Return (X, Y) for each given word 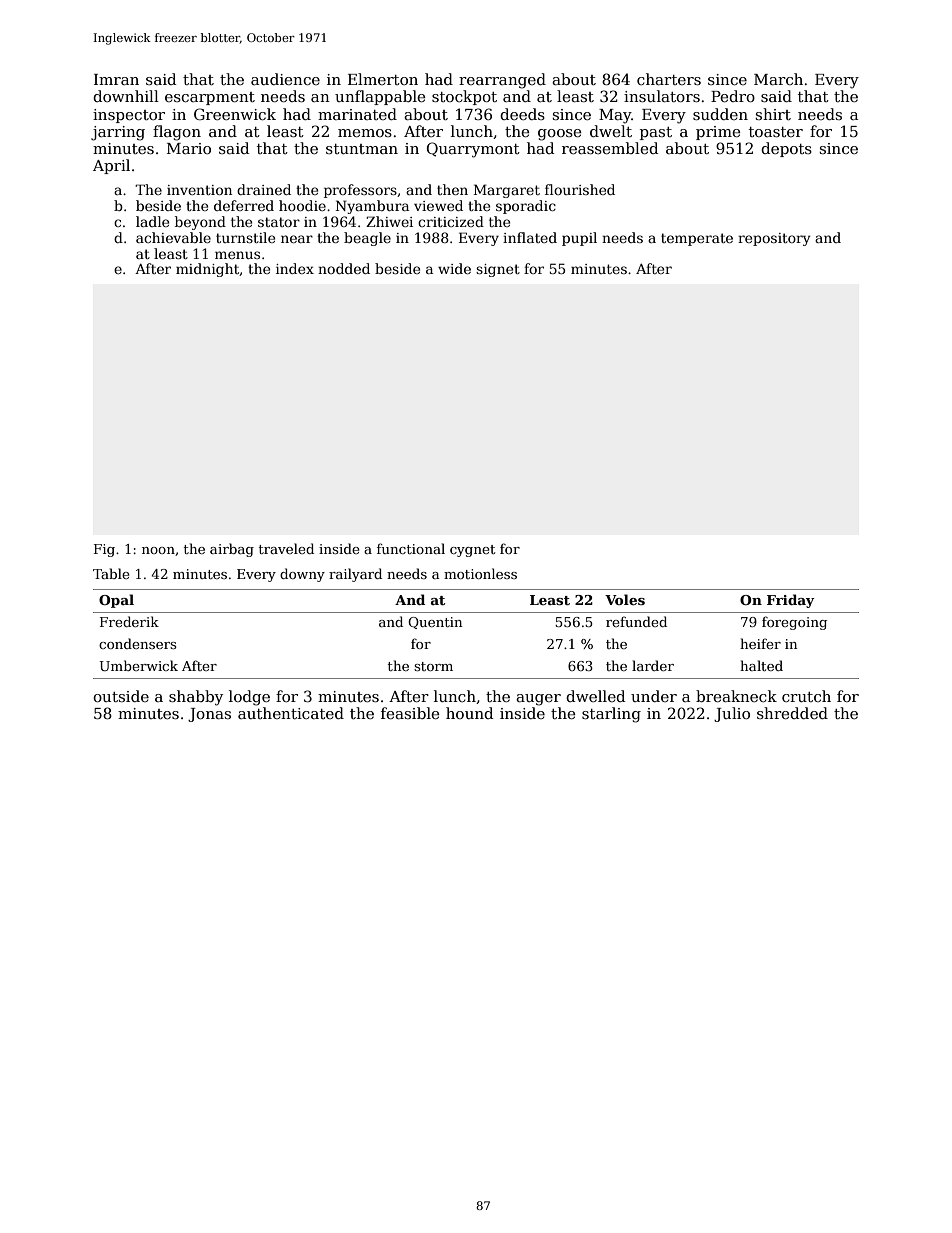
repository (774, 239)
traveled (286, 548)
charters (669, 79)
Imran (116, 79)
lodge (249, 698)
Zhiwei (389, 221)
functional (411, 548)
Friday (790, 601)
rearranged (502, 81)
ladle (152, 221)
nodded (344, 268)
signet (498, 270)
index (295, 268)
